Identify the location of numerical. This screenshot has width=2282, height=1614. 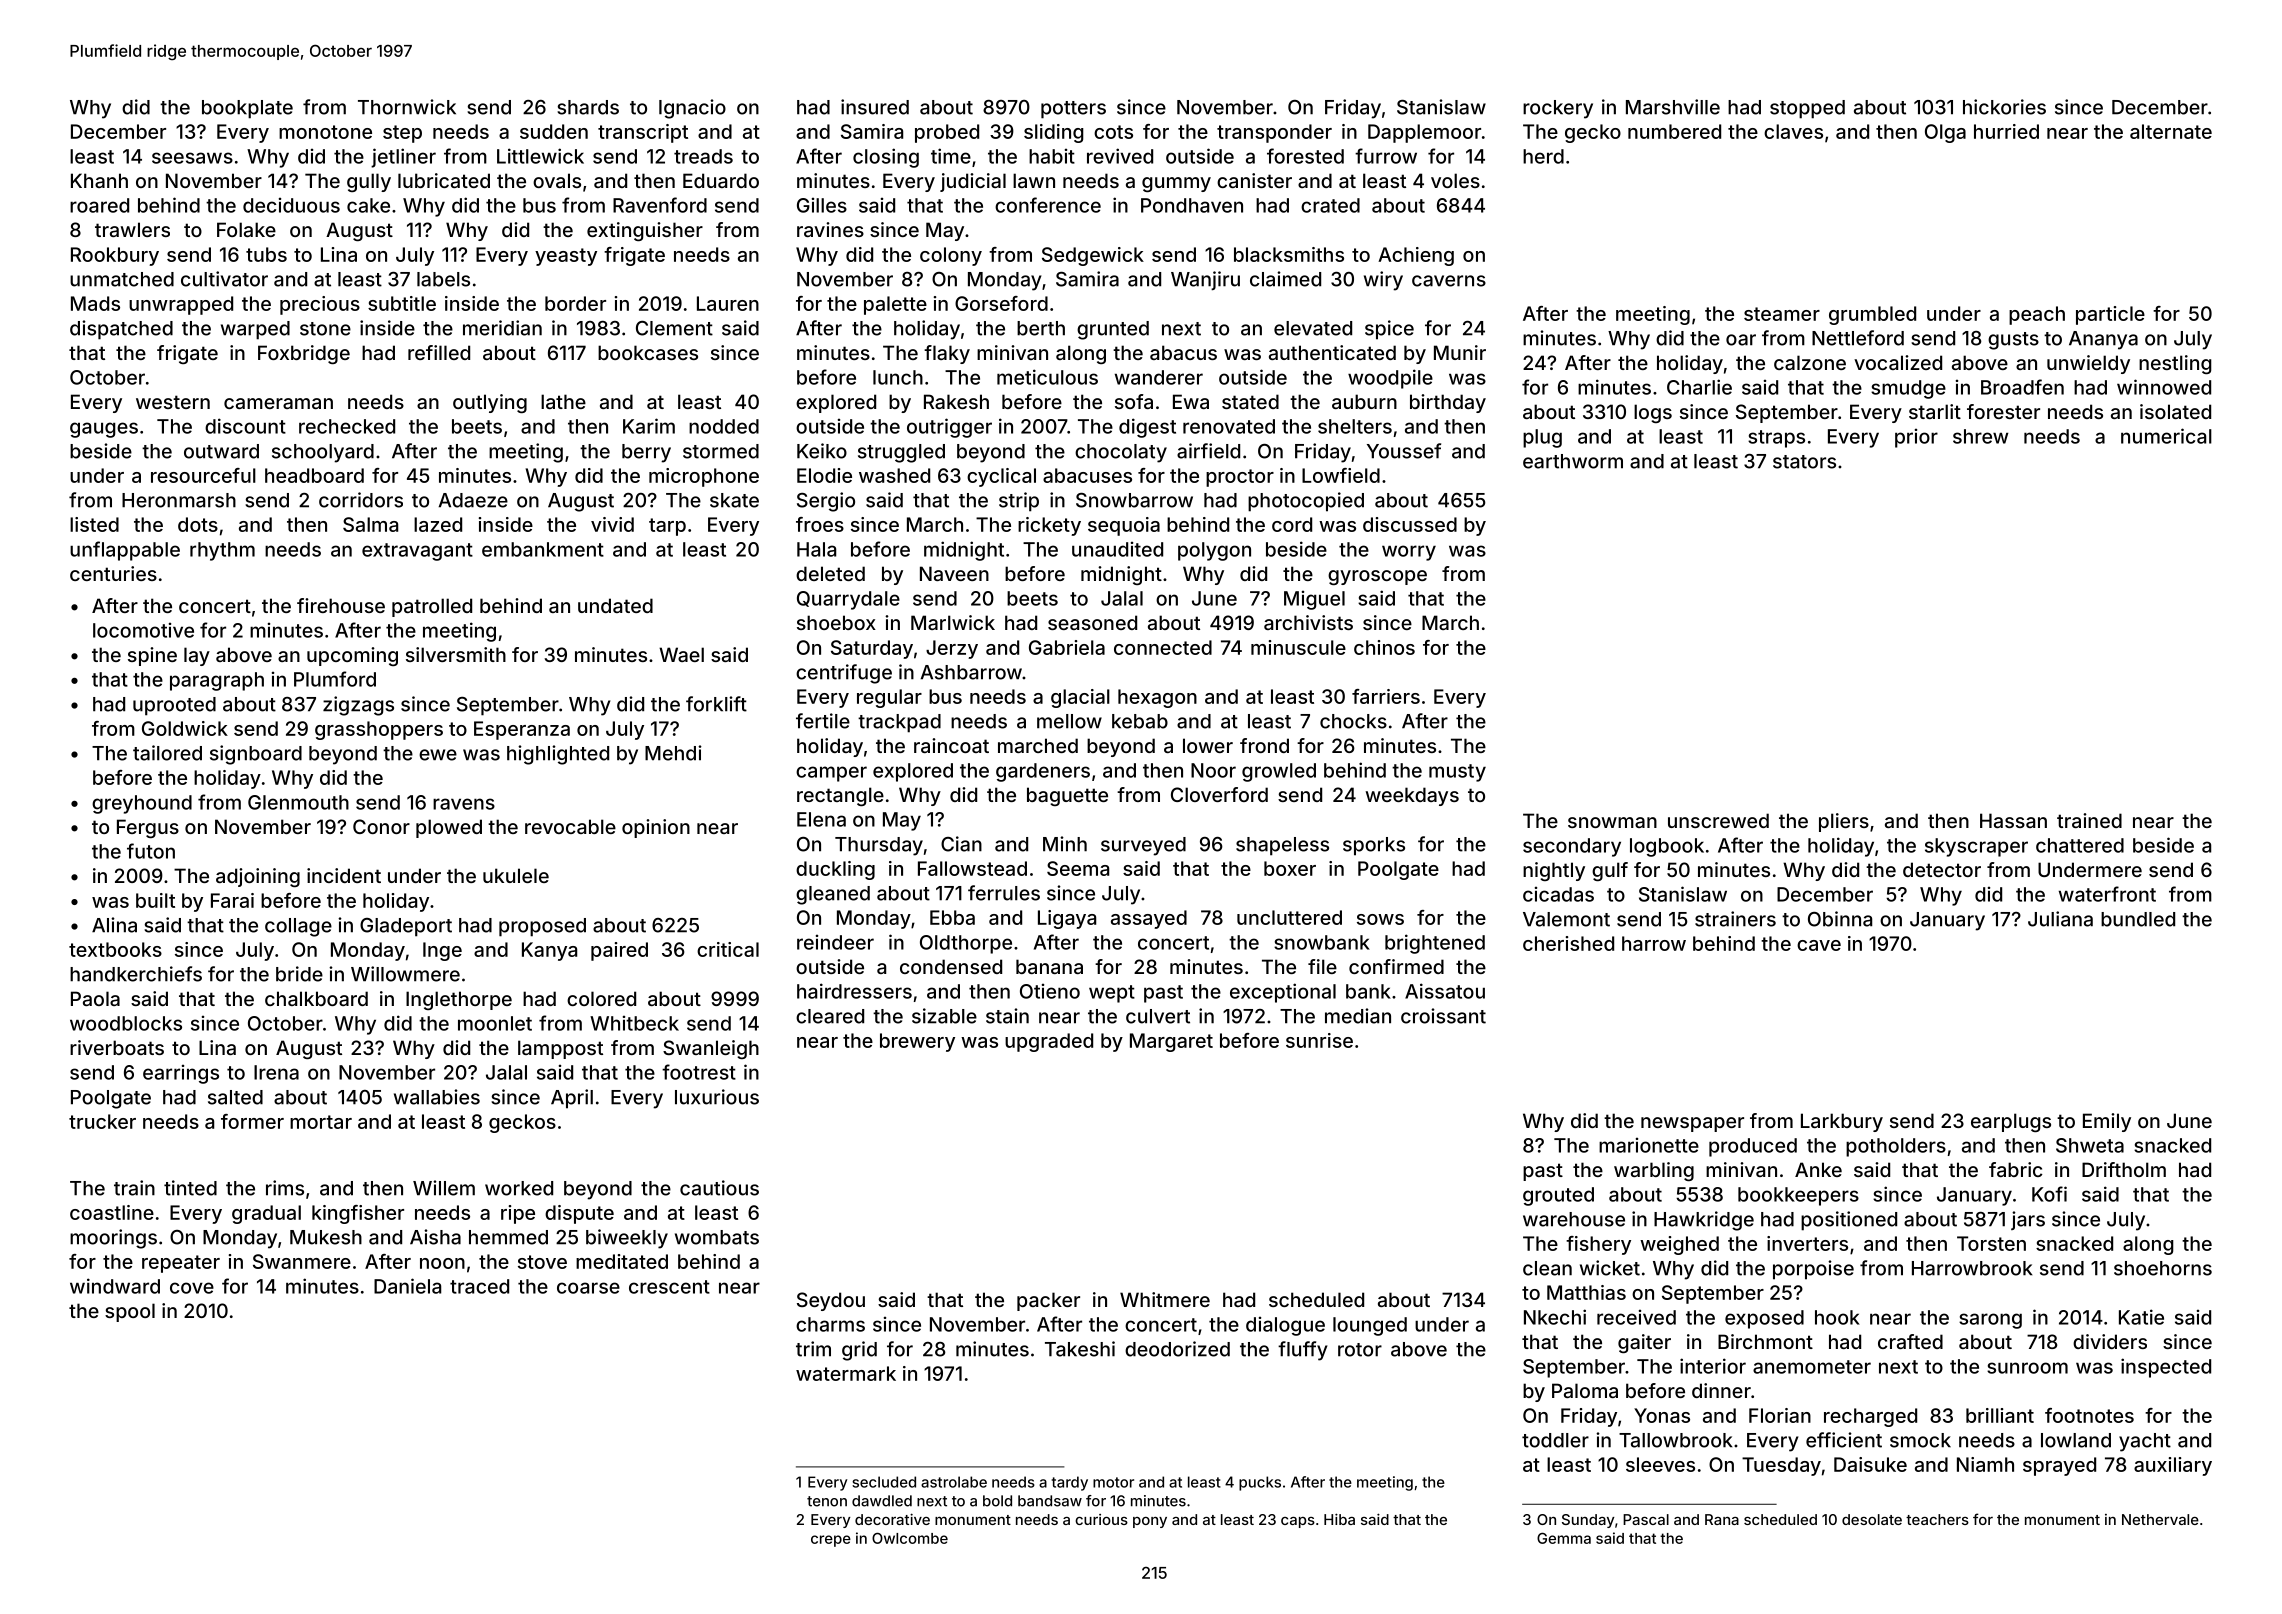
(2166, 436).
